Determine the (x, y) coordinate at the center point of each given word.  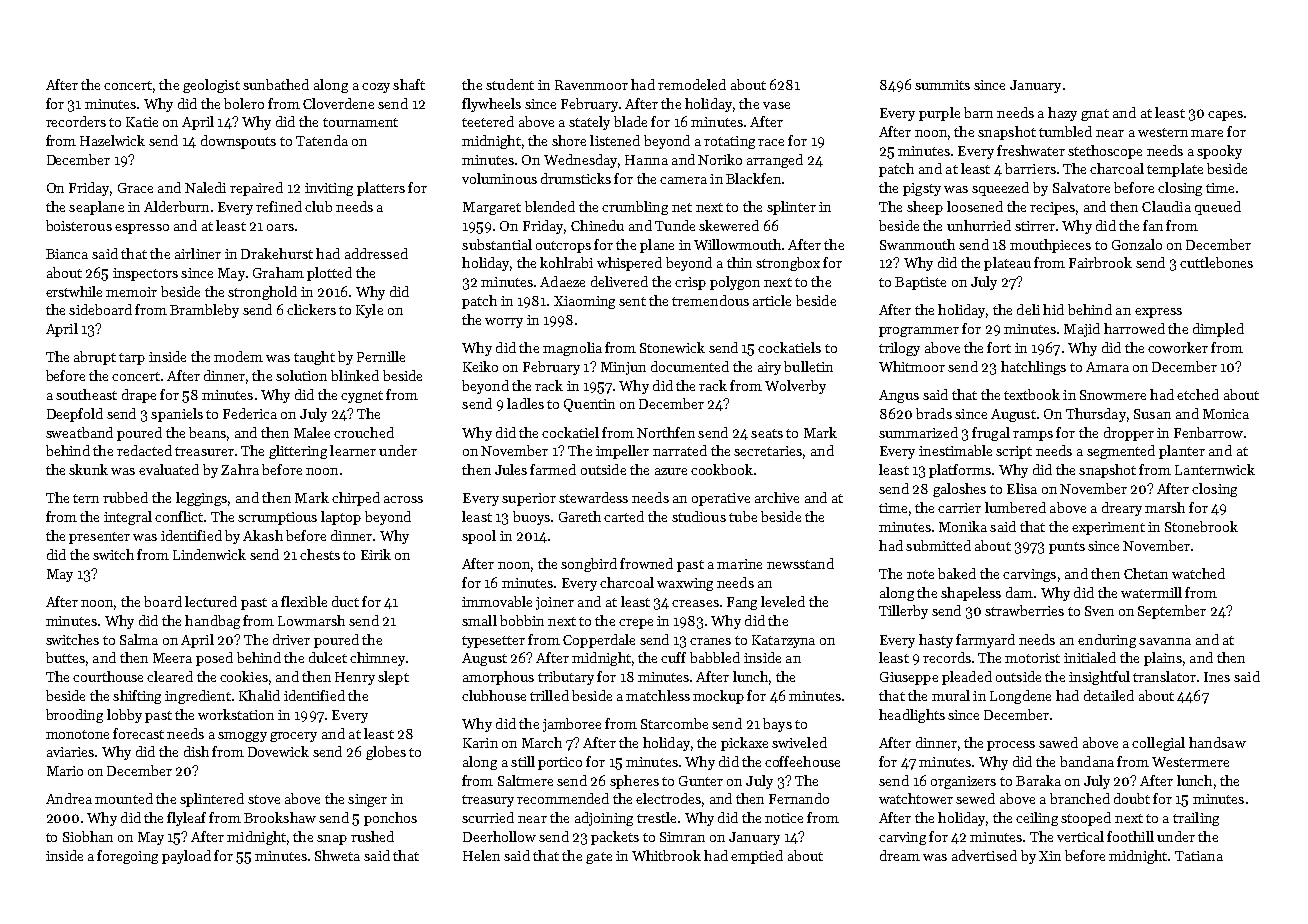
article (772, 300)
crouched (364, 432)
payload (186, 857)
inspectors (145, 274)
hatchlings (1033, 368)
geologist (211, 86)
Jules (511, 469)
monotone (77, 734)
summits (942, 85)
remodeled (692, 84)
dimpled (1218, 330)
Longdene (1020, 697)
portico (560, 763)
